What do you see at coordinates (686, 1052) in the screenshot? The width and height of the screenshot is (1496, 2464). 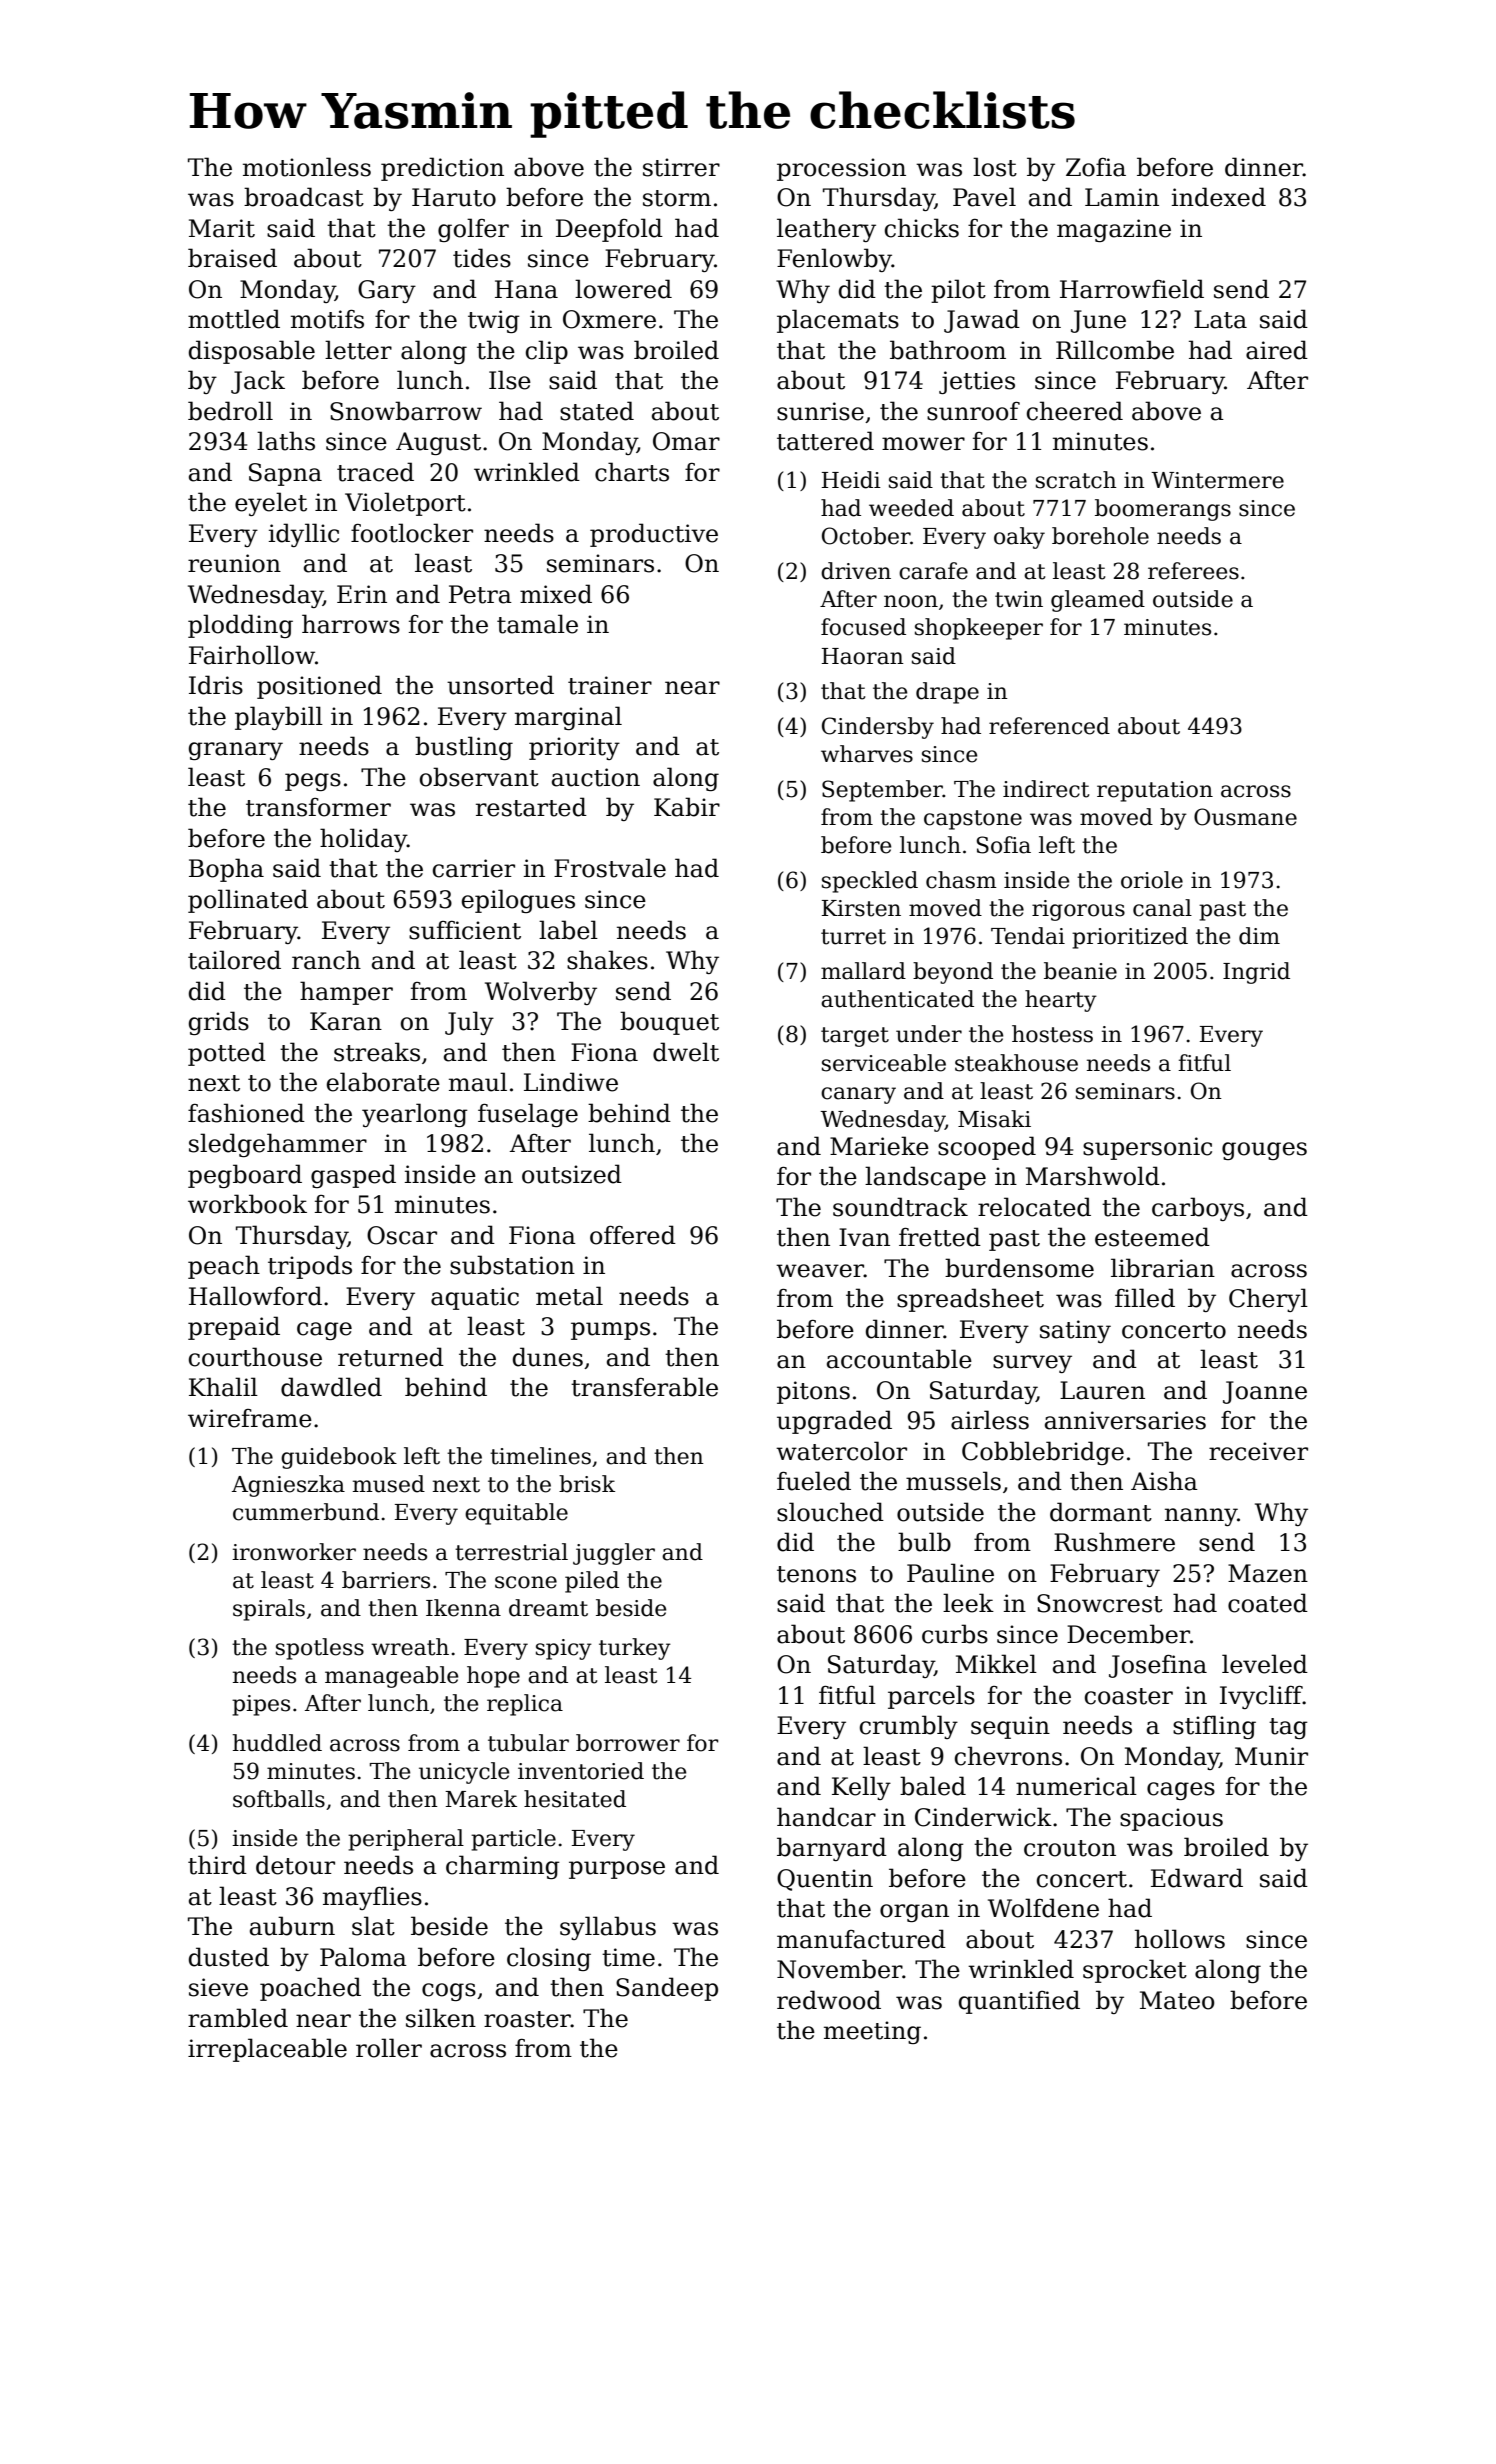 I see `dwelt` at bounding box center [686, 1052].
